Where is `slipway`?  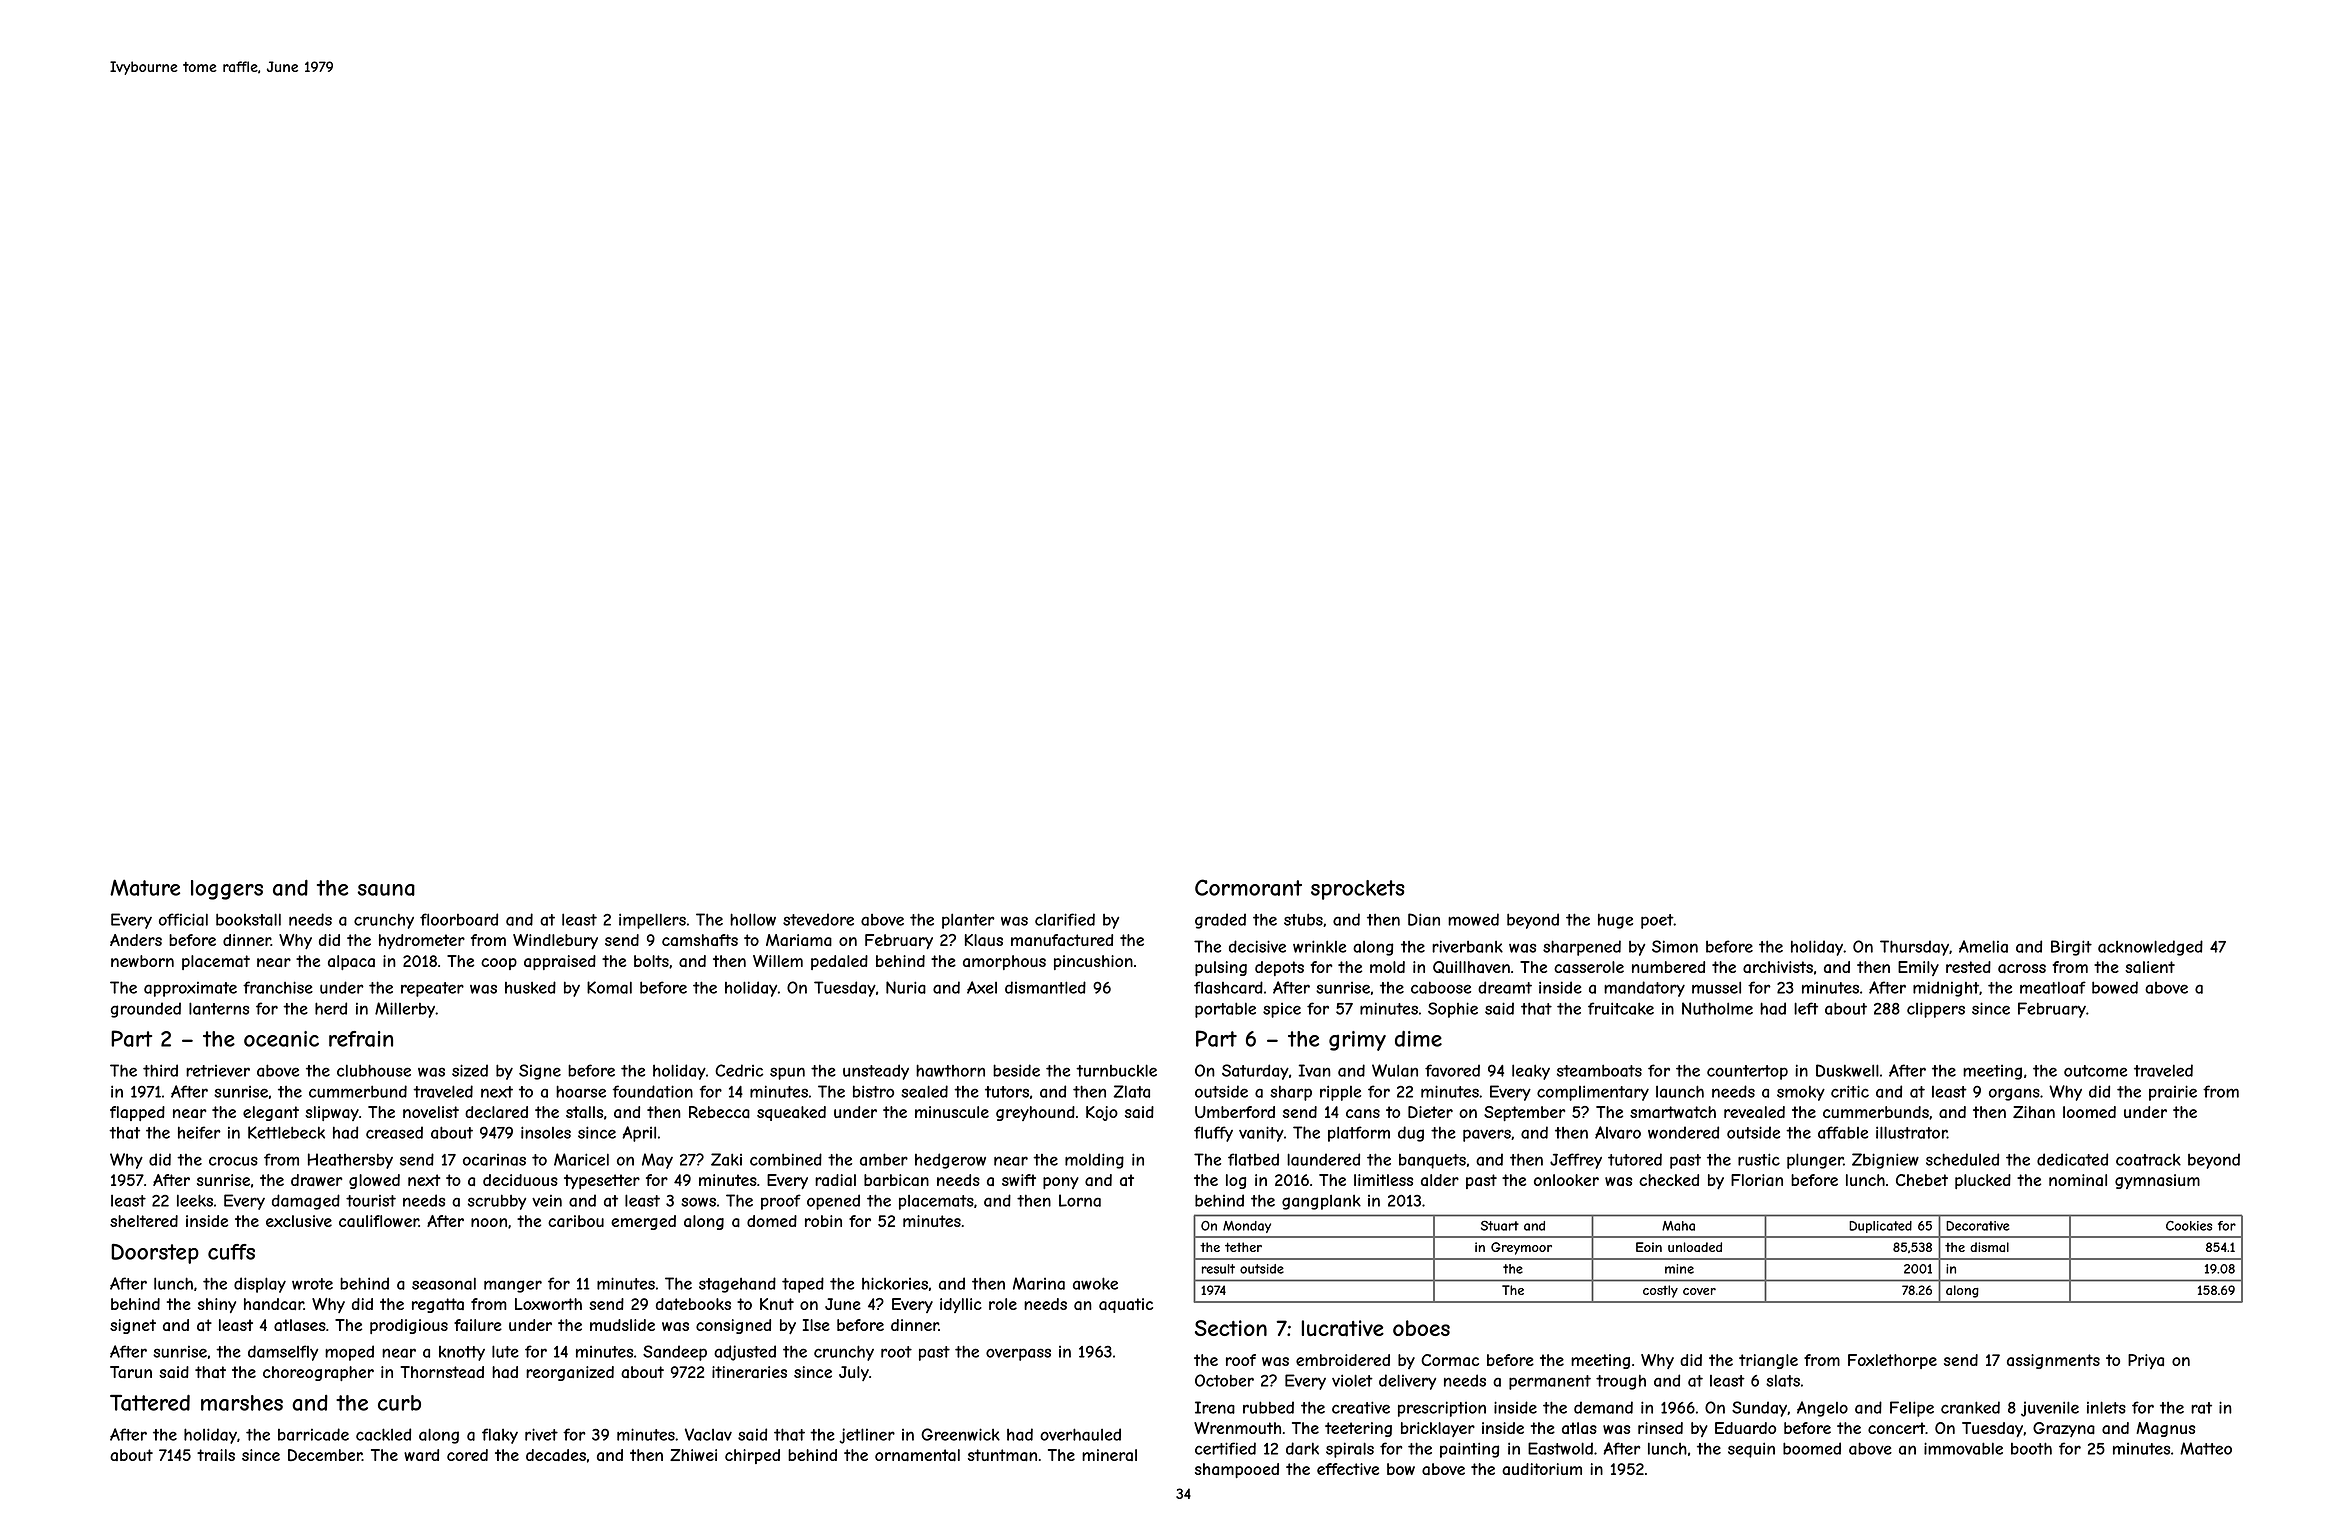
slipway is located at coordinates (332, 1113).
